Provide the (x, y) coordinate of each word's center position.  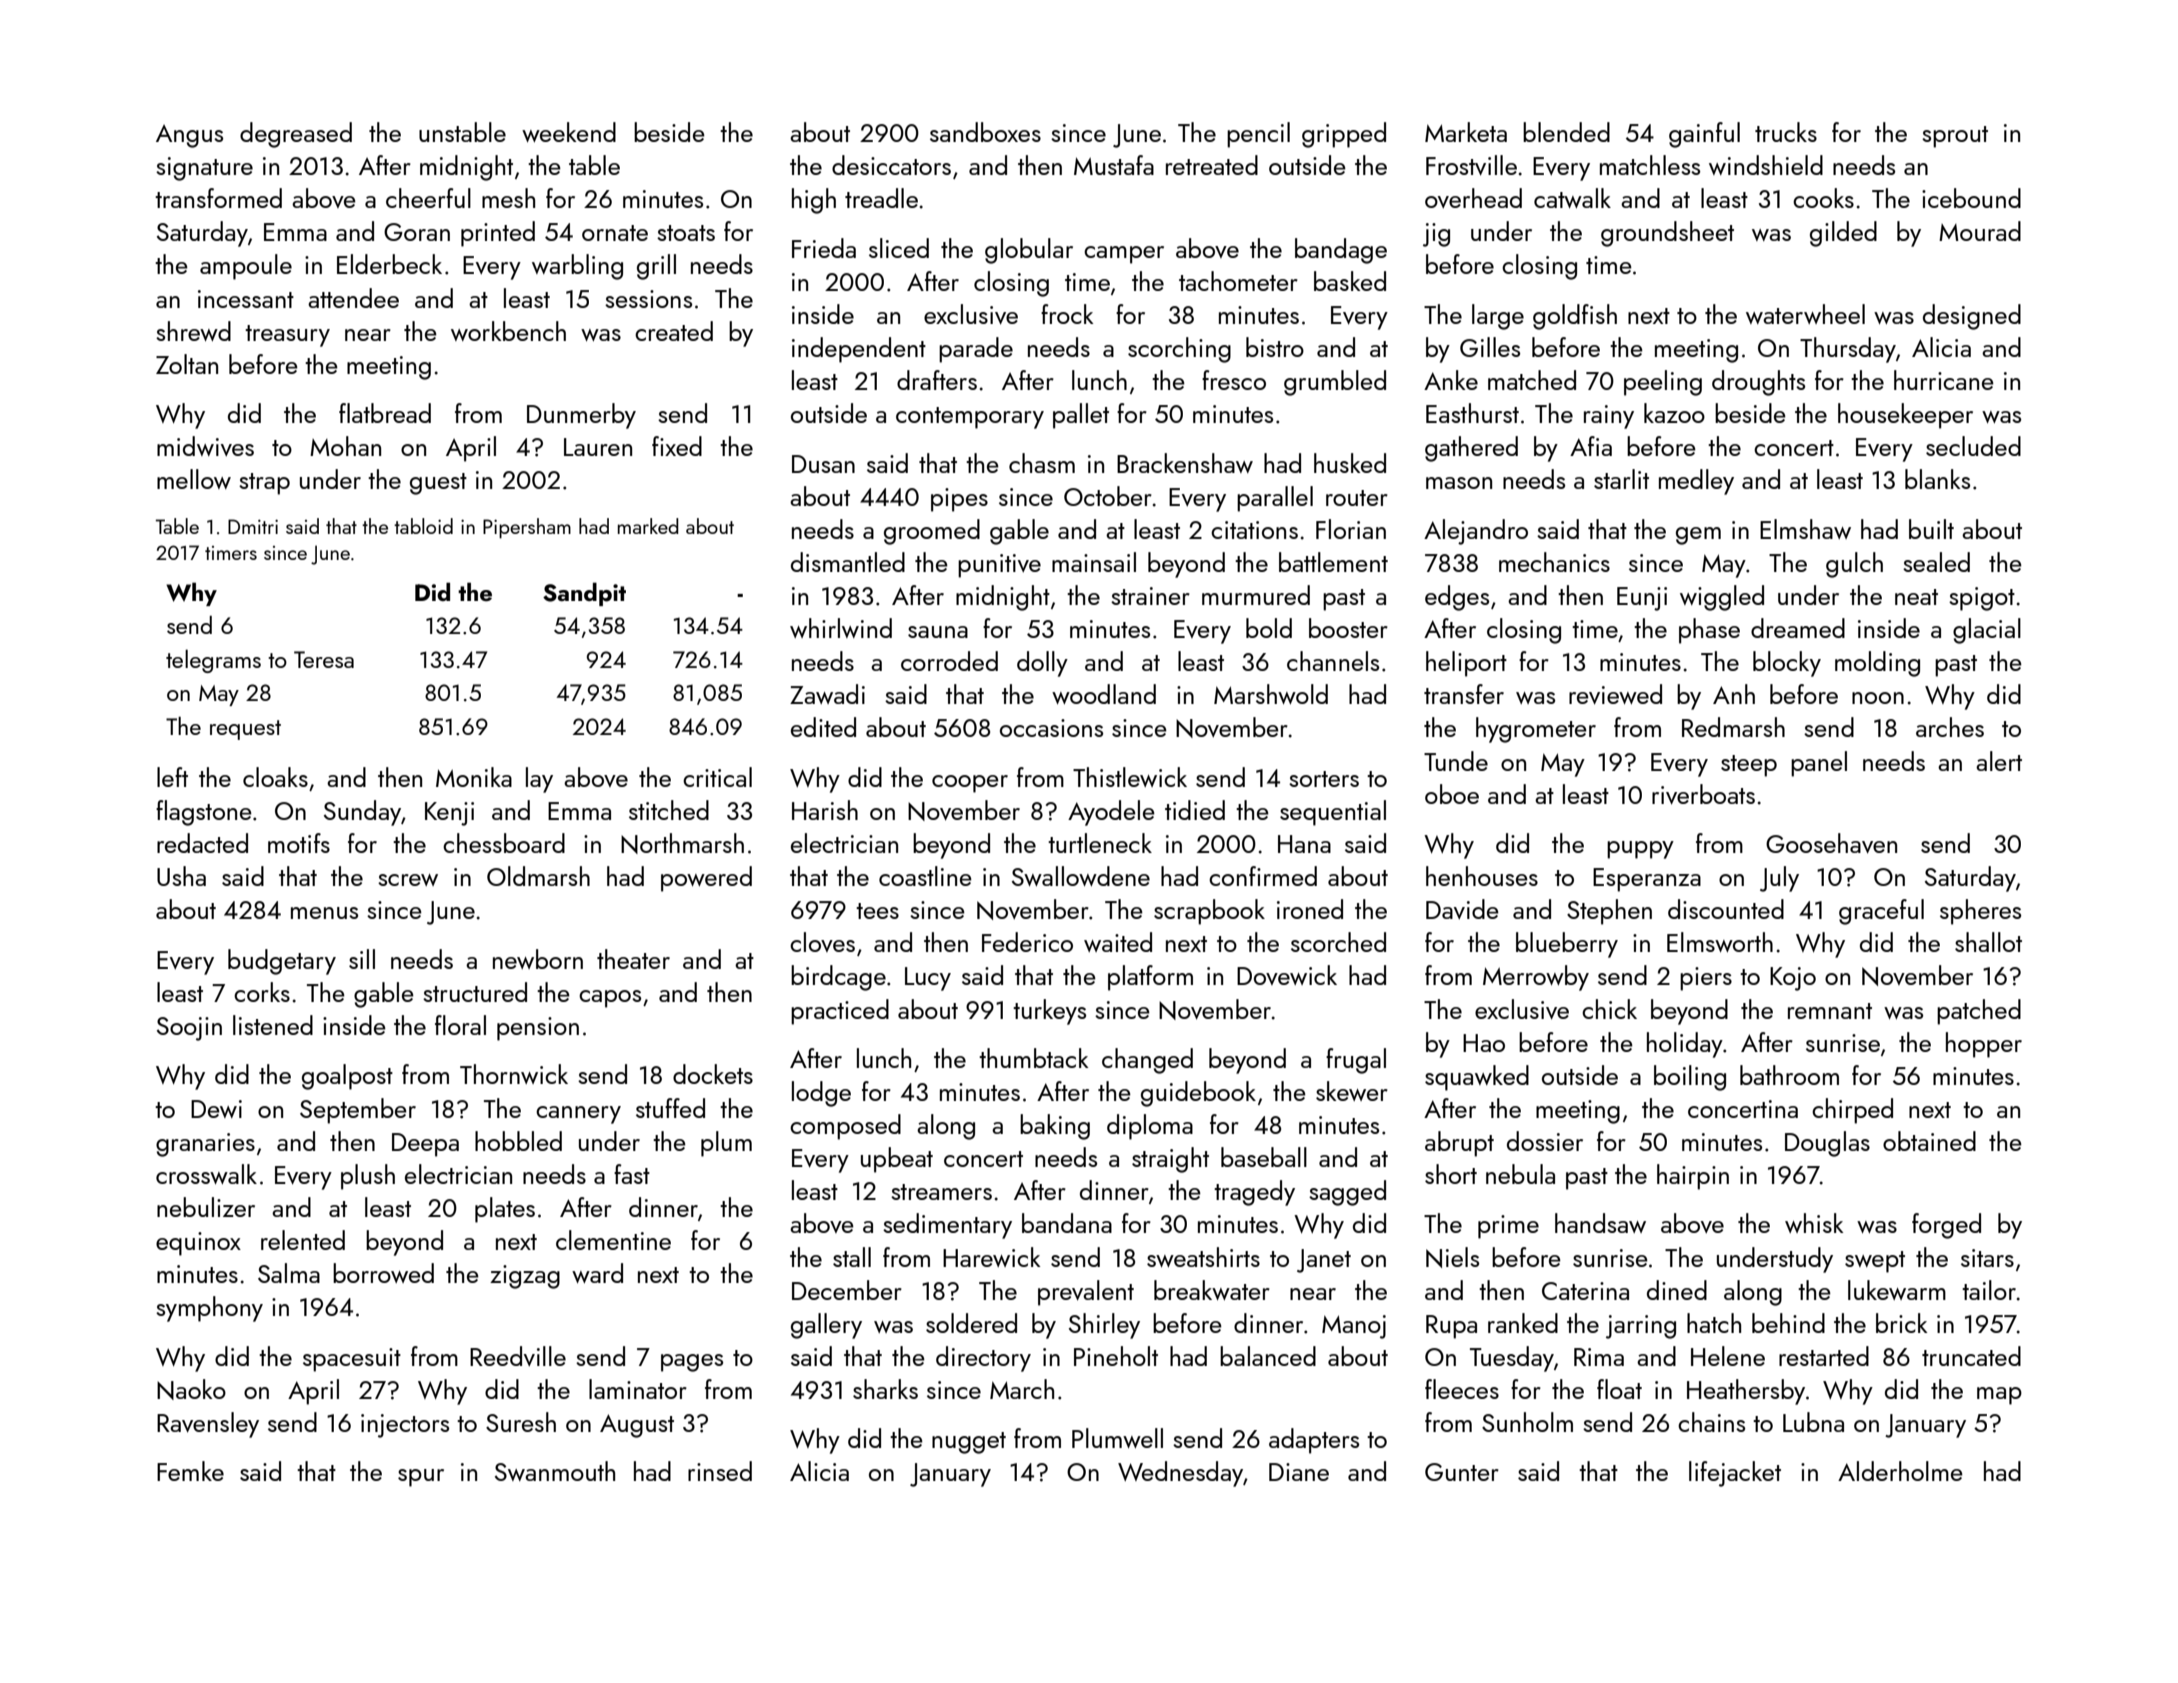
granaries (205, 1145)
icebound (1971, 198)
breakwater (1212, 1290)
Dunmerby (581, 416)
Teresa (324, 659)
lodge (821, 1094)
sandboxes (985, 132)
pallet (1081, 416)
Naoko (191, 1389)
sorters (1324, 779)
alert (1999, 761)
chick (1609, 1009)
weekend (569, 132)
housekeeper (1905, 416)
